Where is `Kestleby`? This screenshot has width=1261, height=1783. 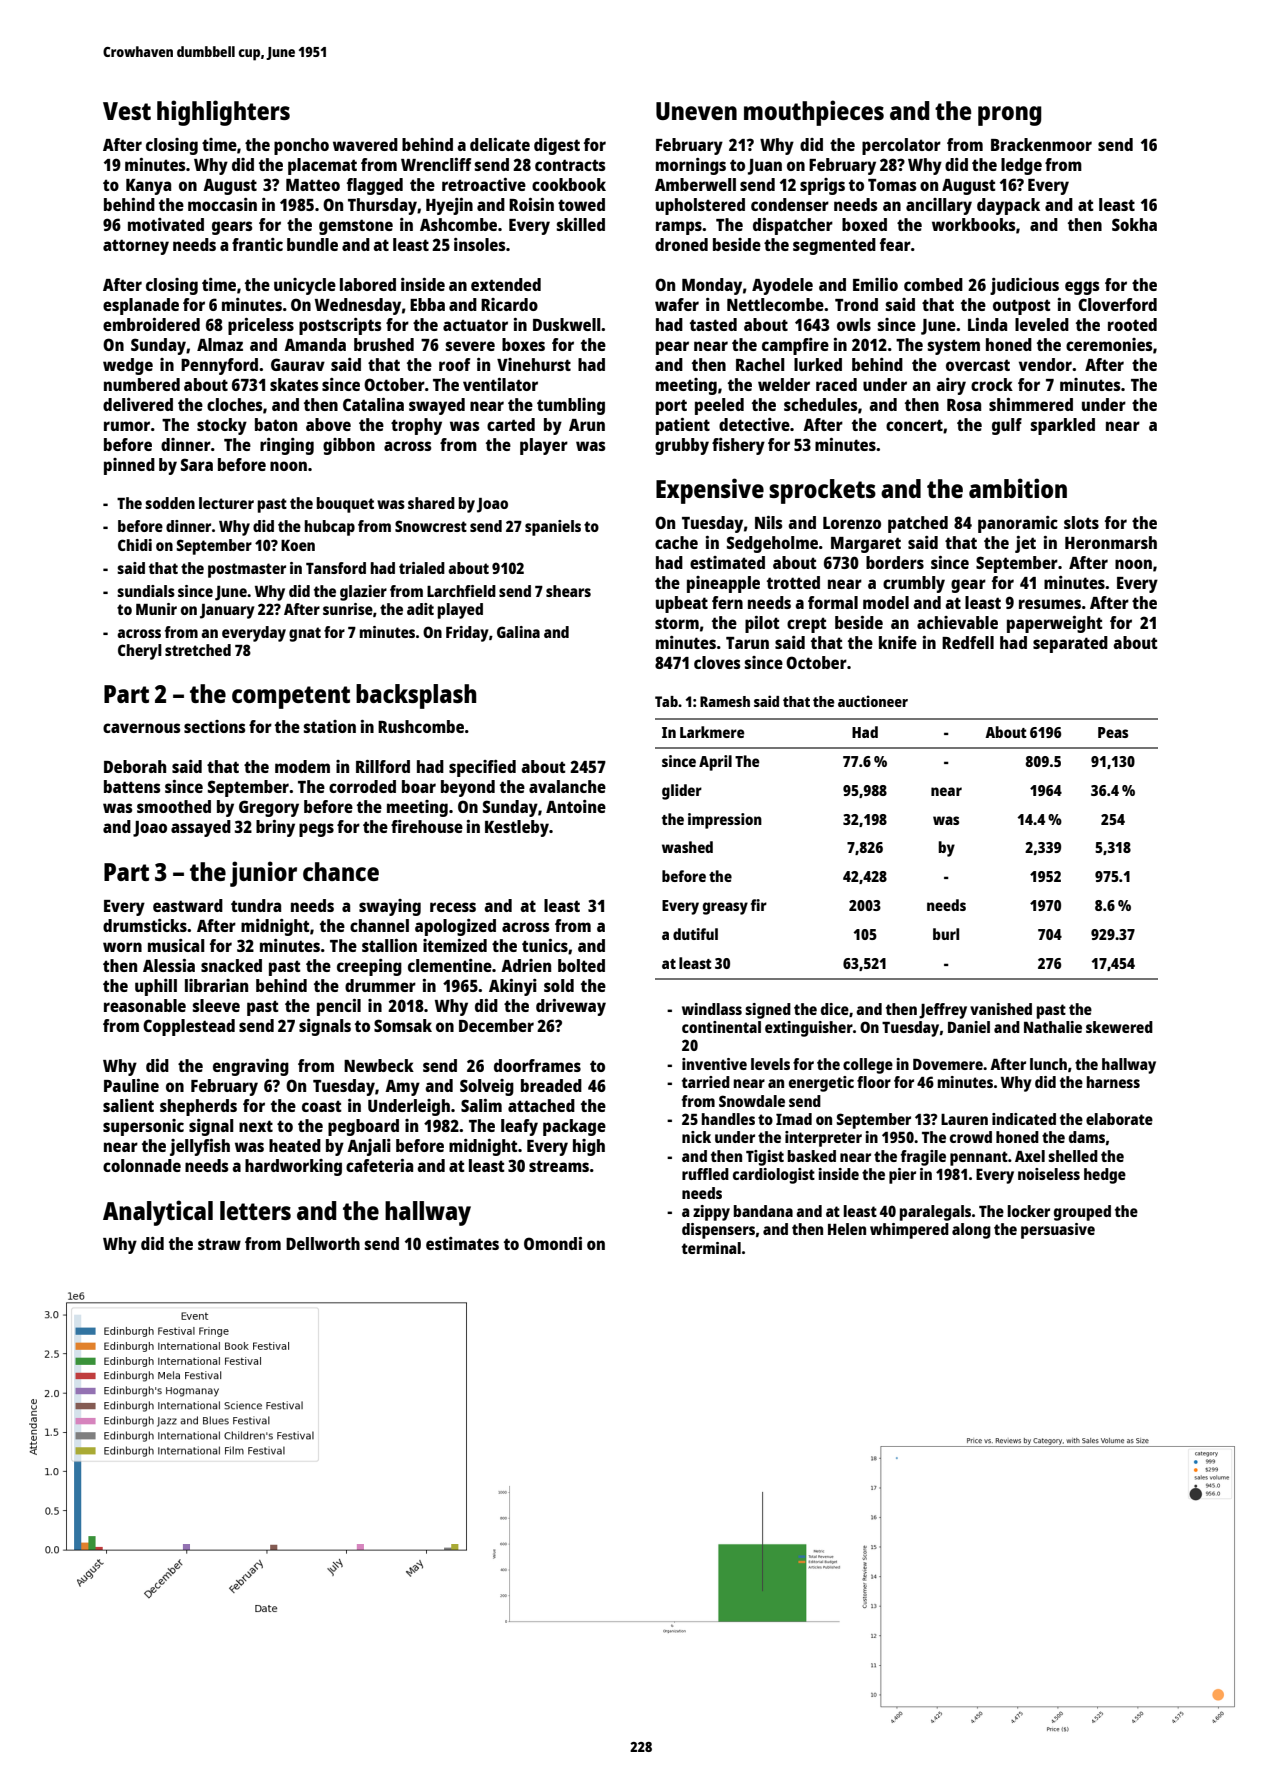
Kestleby is located at coordinates (517, 828).
